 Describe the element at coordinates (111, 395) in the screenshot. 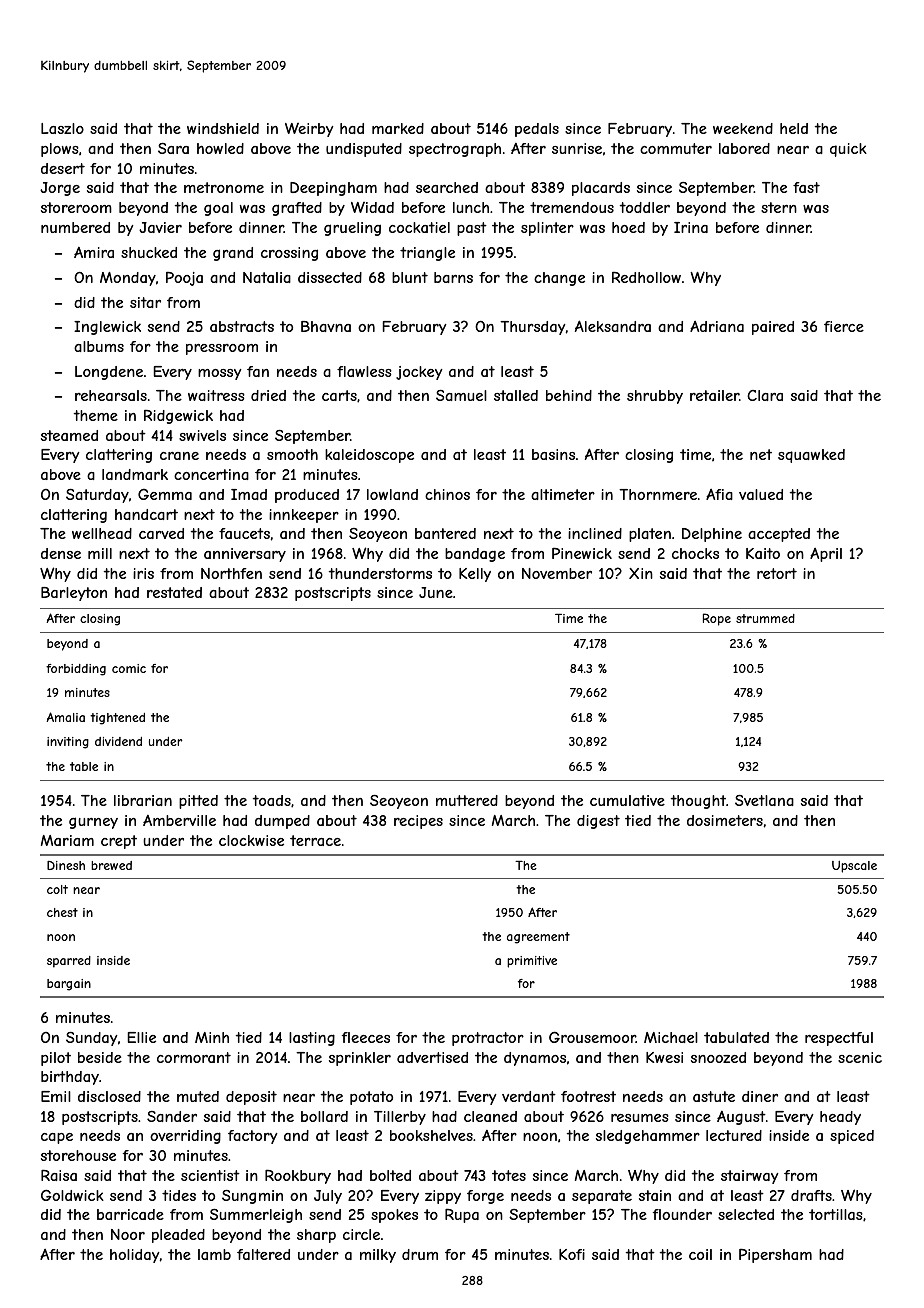

I see `rehearsals` at that location.
